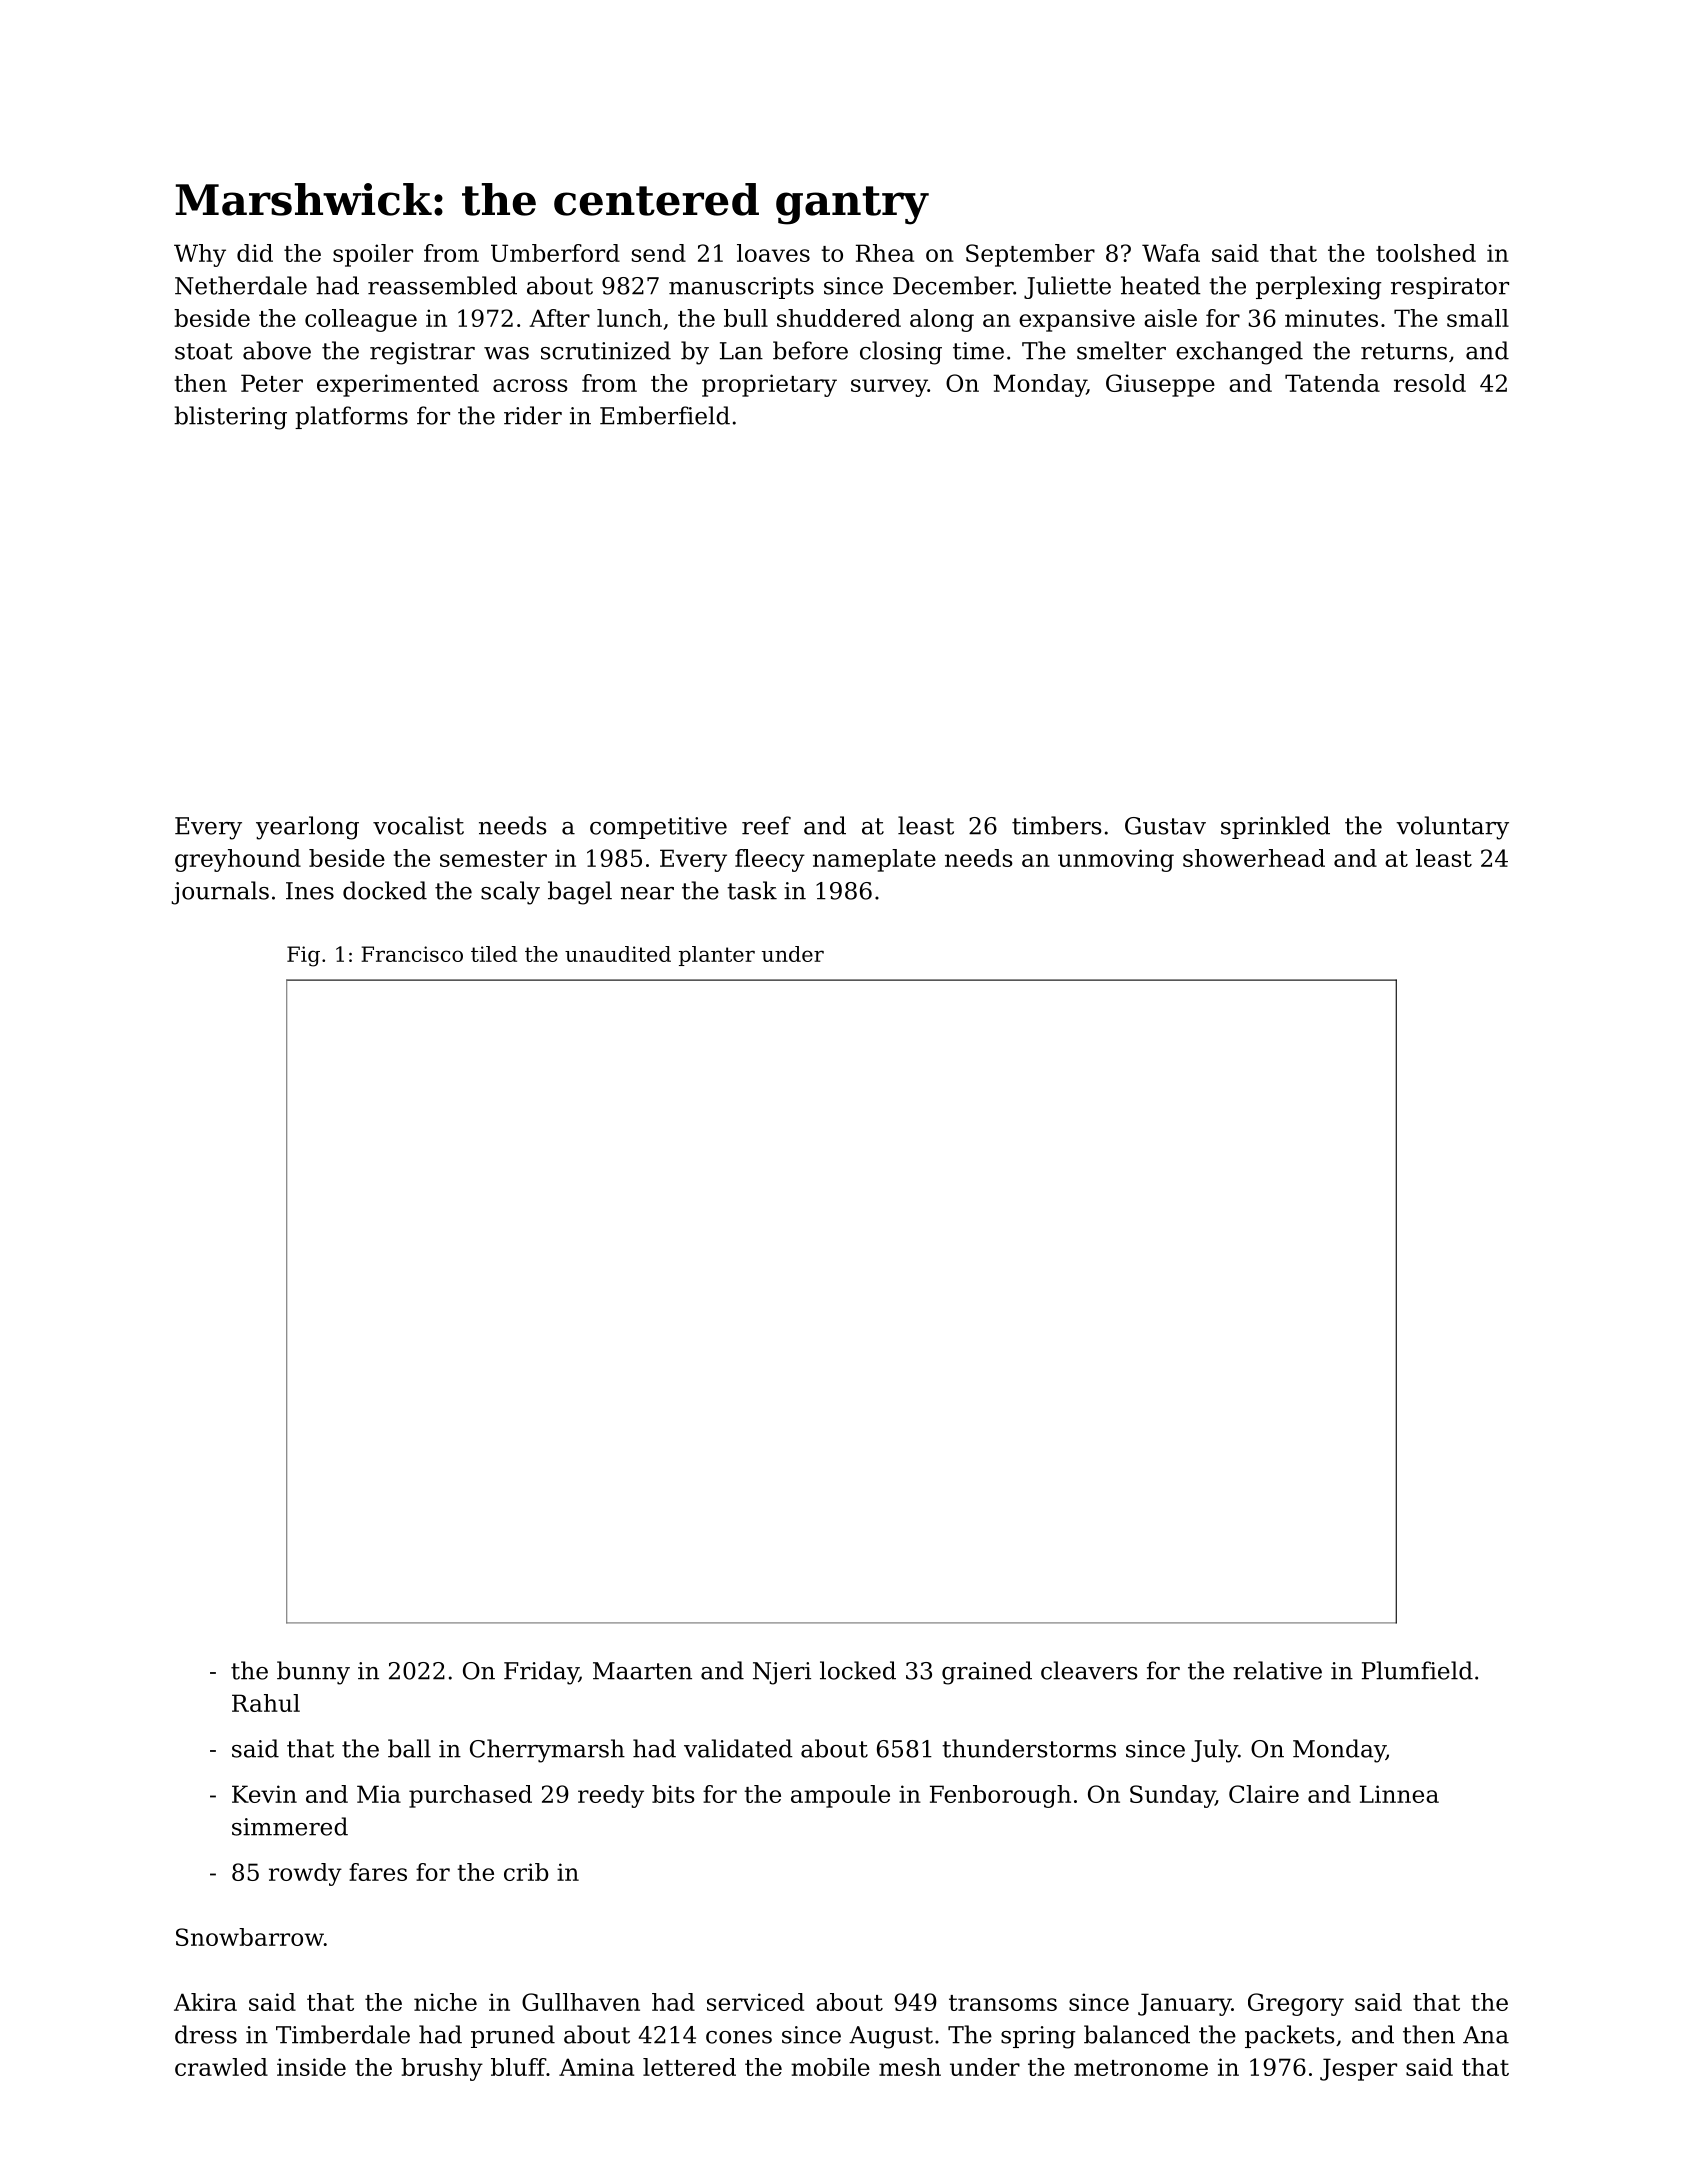 The image size is (1683, 2178). Describe the element at coordinates (373, 255) in the screenshot. I see `spoiler` at that location.
